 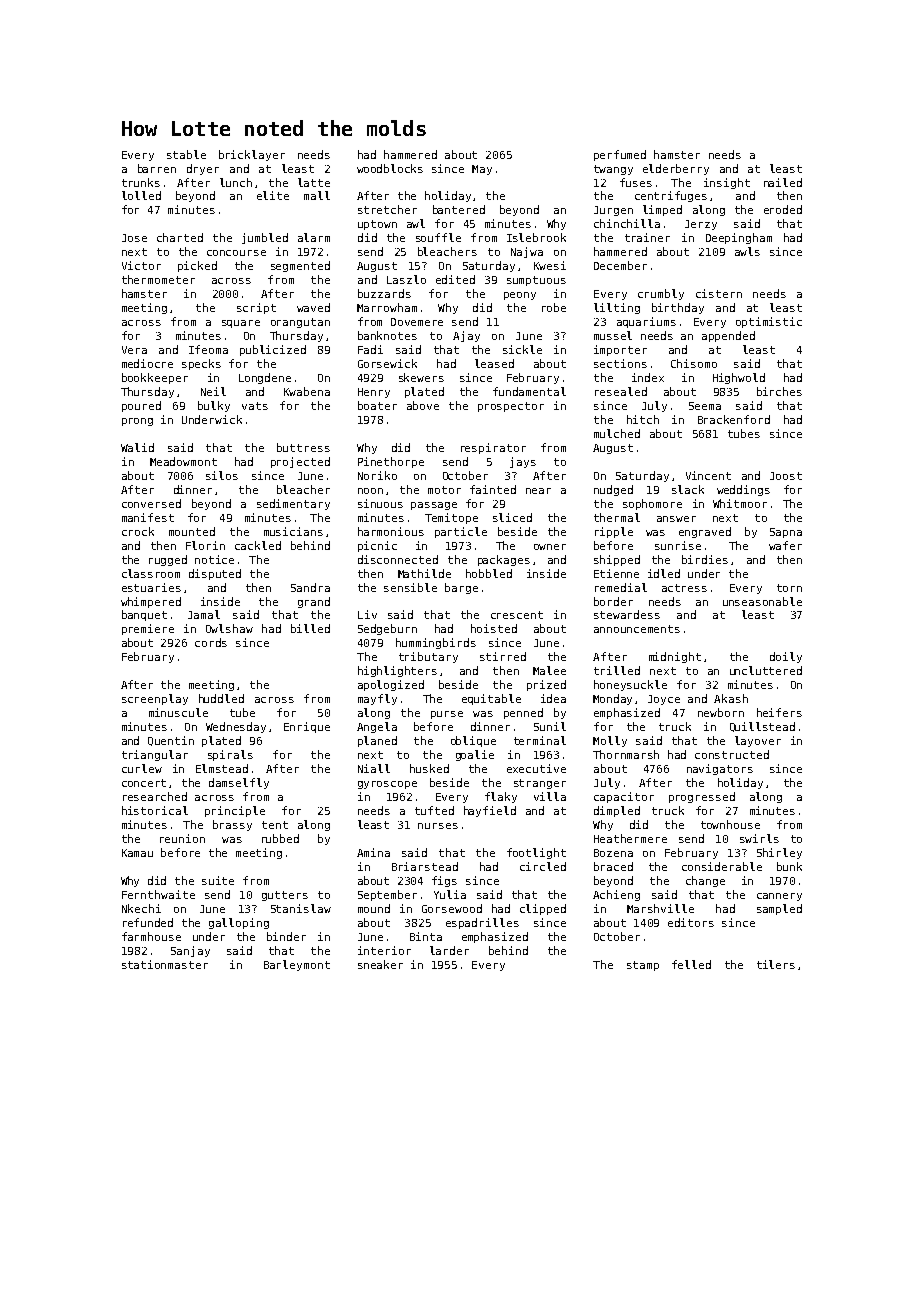 What do you see at coordinates (141, 265) in the document?
I see `Victor` at bounding box center [141, 265].
